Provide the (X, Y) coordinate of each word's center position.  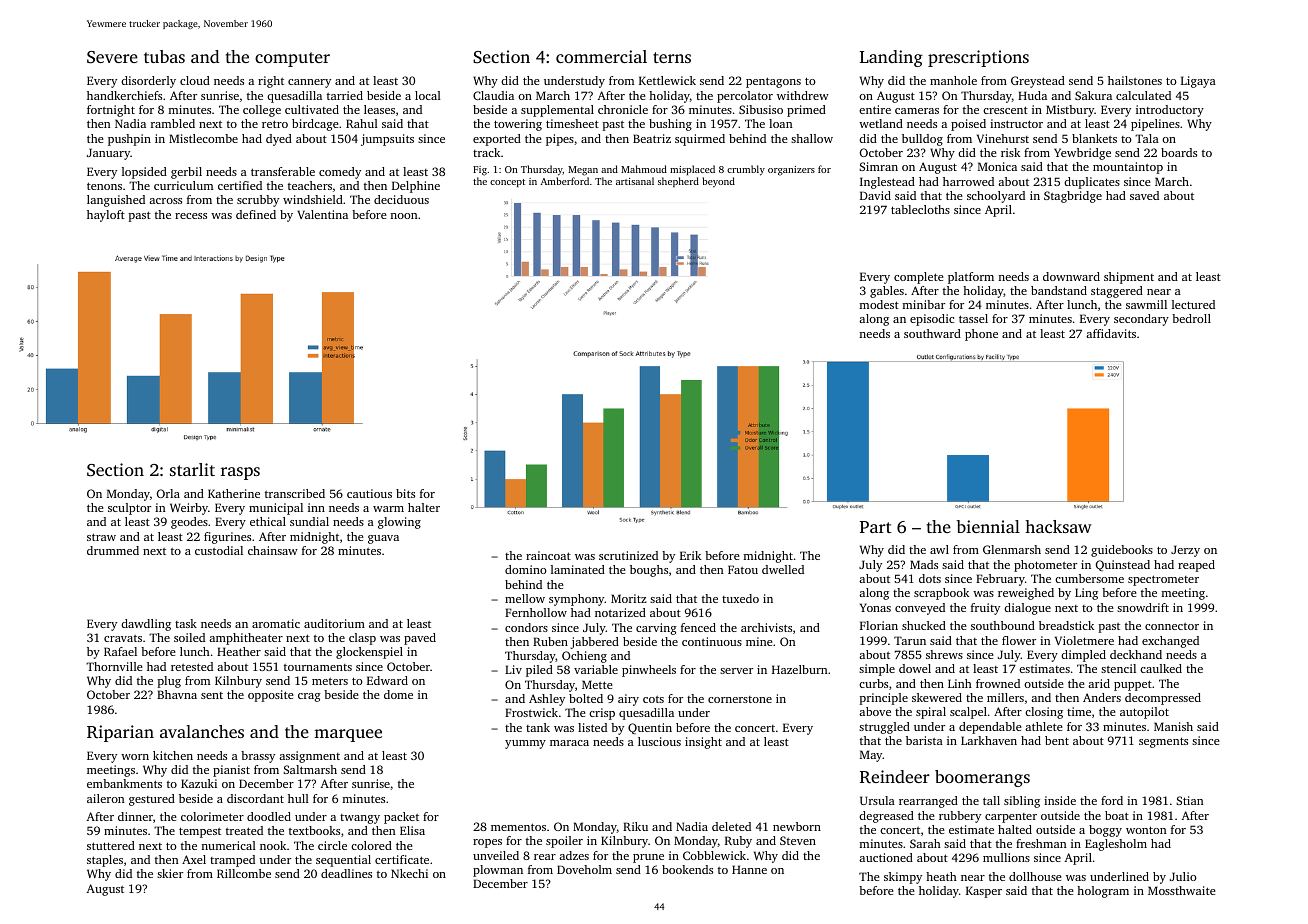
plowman (498, 871)
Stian (1190, 800)
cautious (369, 493)
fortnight (111, 111)
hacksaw (1058, 526)
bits (405, 493)
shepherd (678, 182)
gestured (152, 800)
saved (1144, 195)
